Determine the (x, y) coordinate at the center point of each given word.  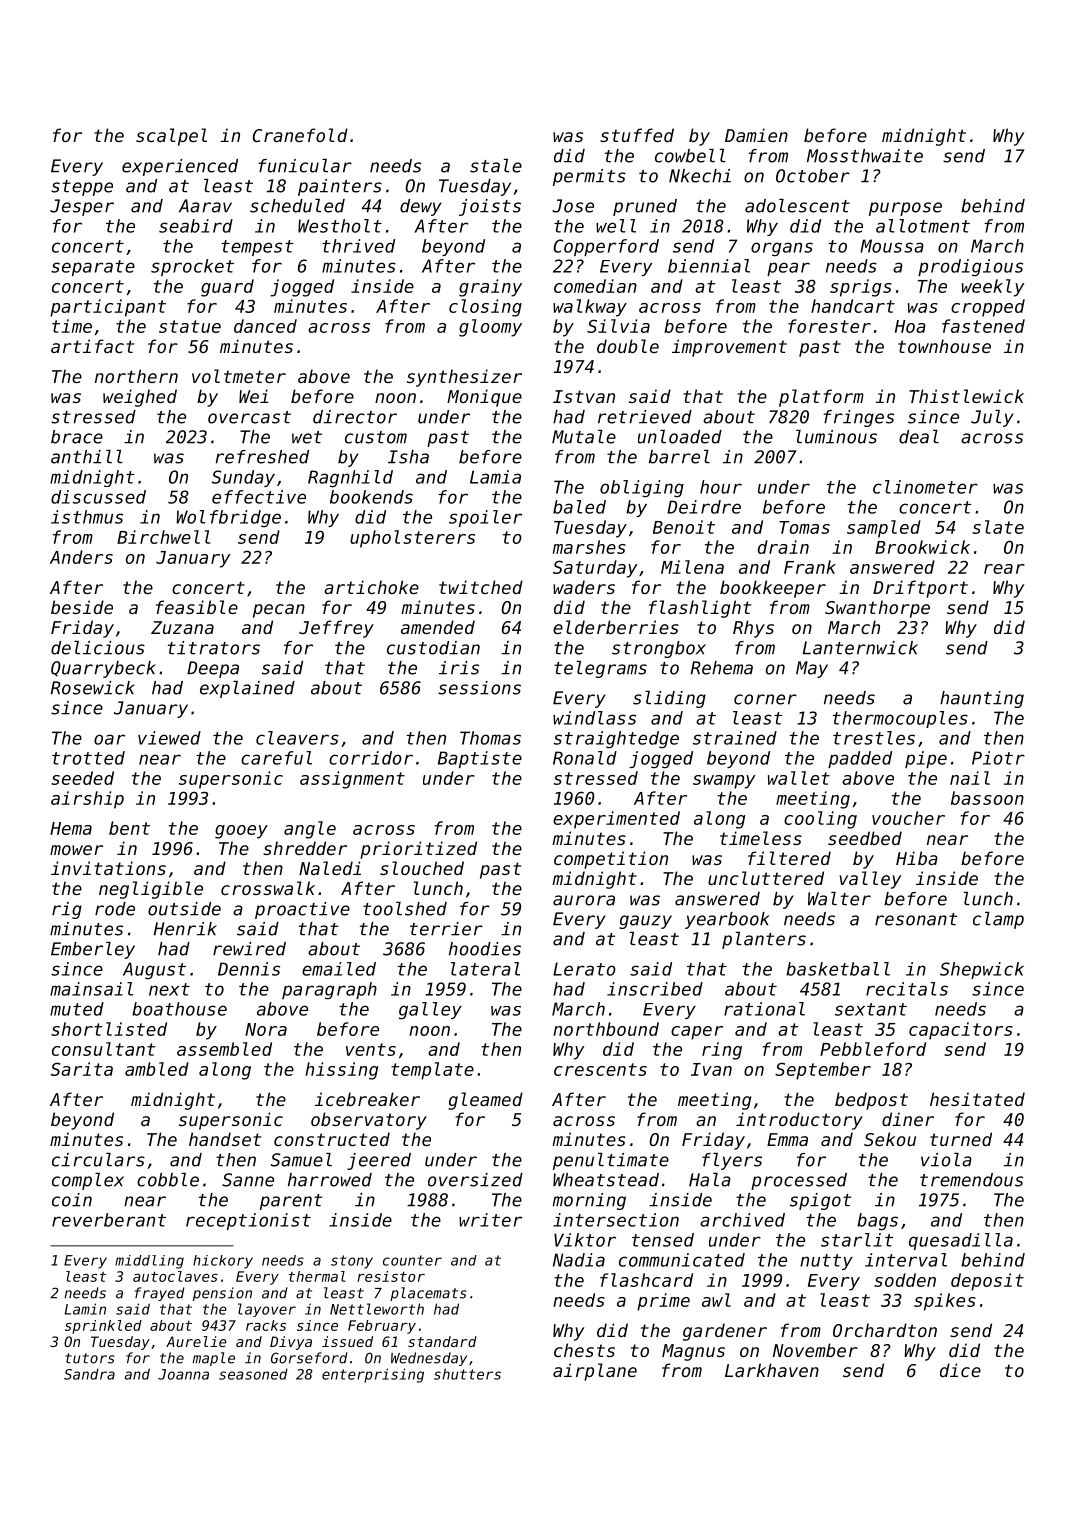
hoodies (485, 949)
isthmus (87, 517)
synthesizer (464, 378)
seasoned (253, 1374)
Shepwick (982, 970)
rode (115, 909)
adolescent (797, 206)
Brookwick (922, 547)
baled (579, 507)
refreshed (262, 457)
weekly (993, 288)
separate (93, 268)
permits (589, 177)
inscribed (655, 989)
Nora (266, 1029)
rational (764, 1009)
